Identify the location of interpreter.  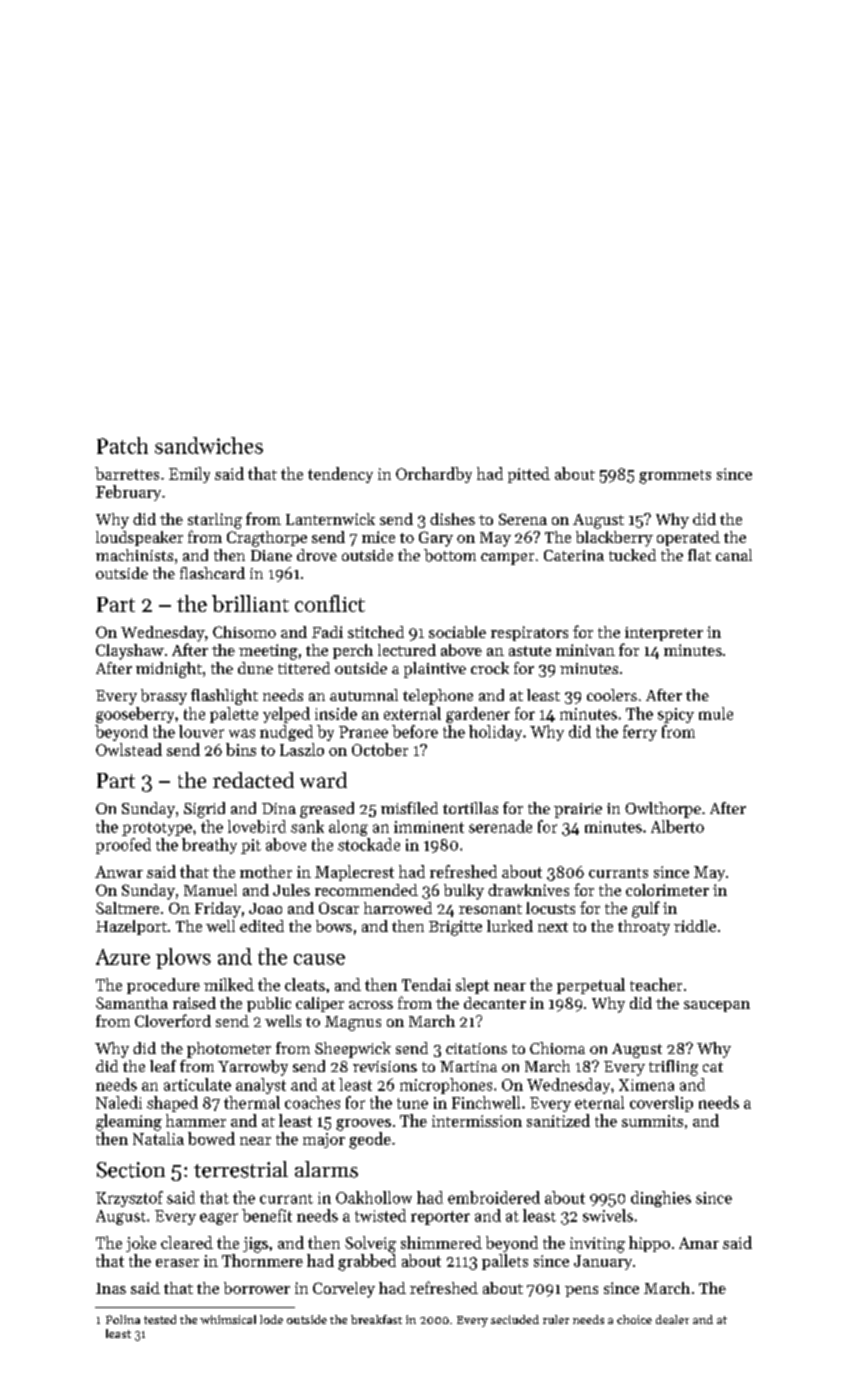
(664, 634).
